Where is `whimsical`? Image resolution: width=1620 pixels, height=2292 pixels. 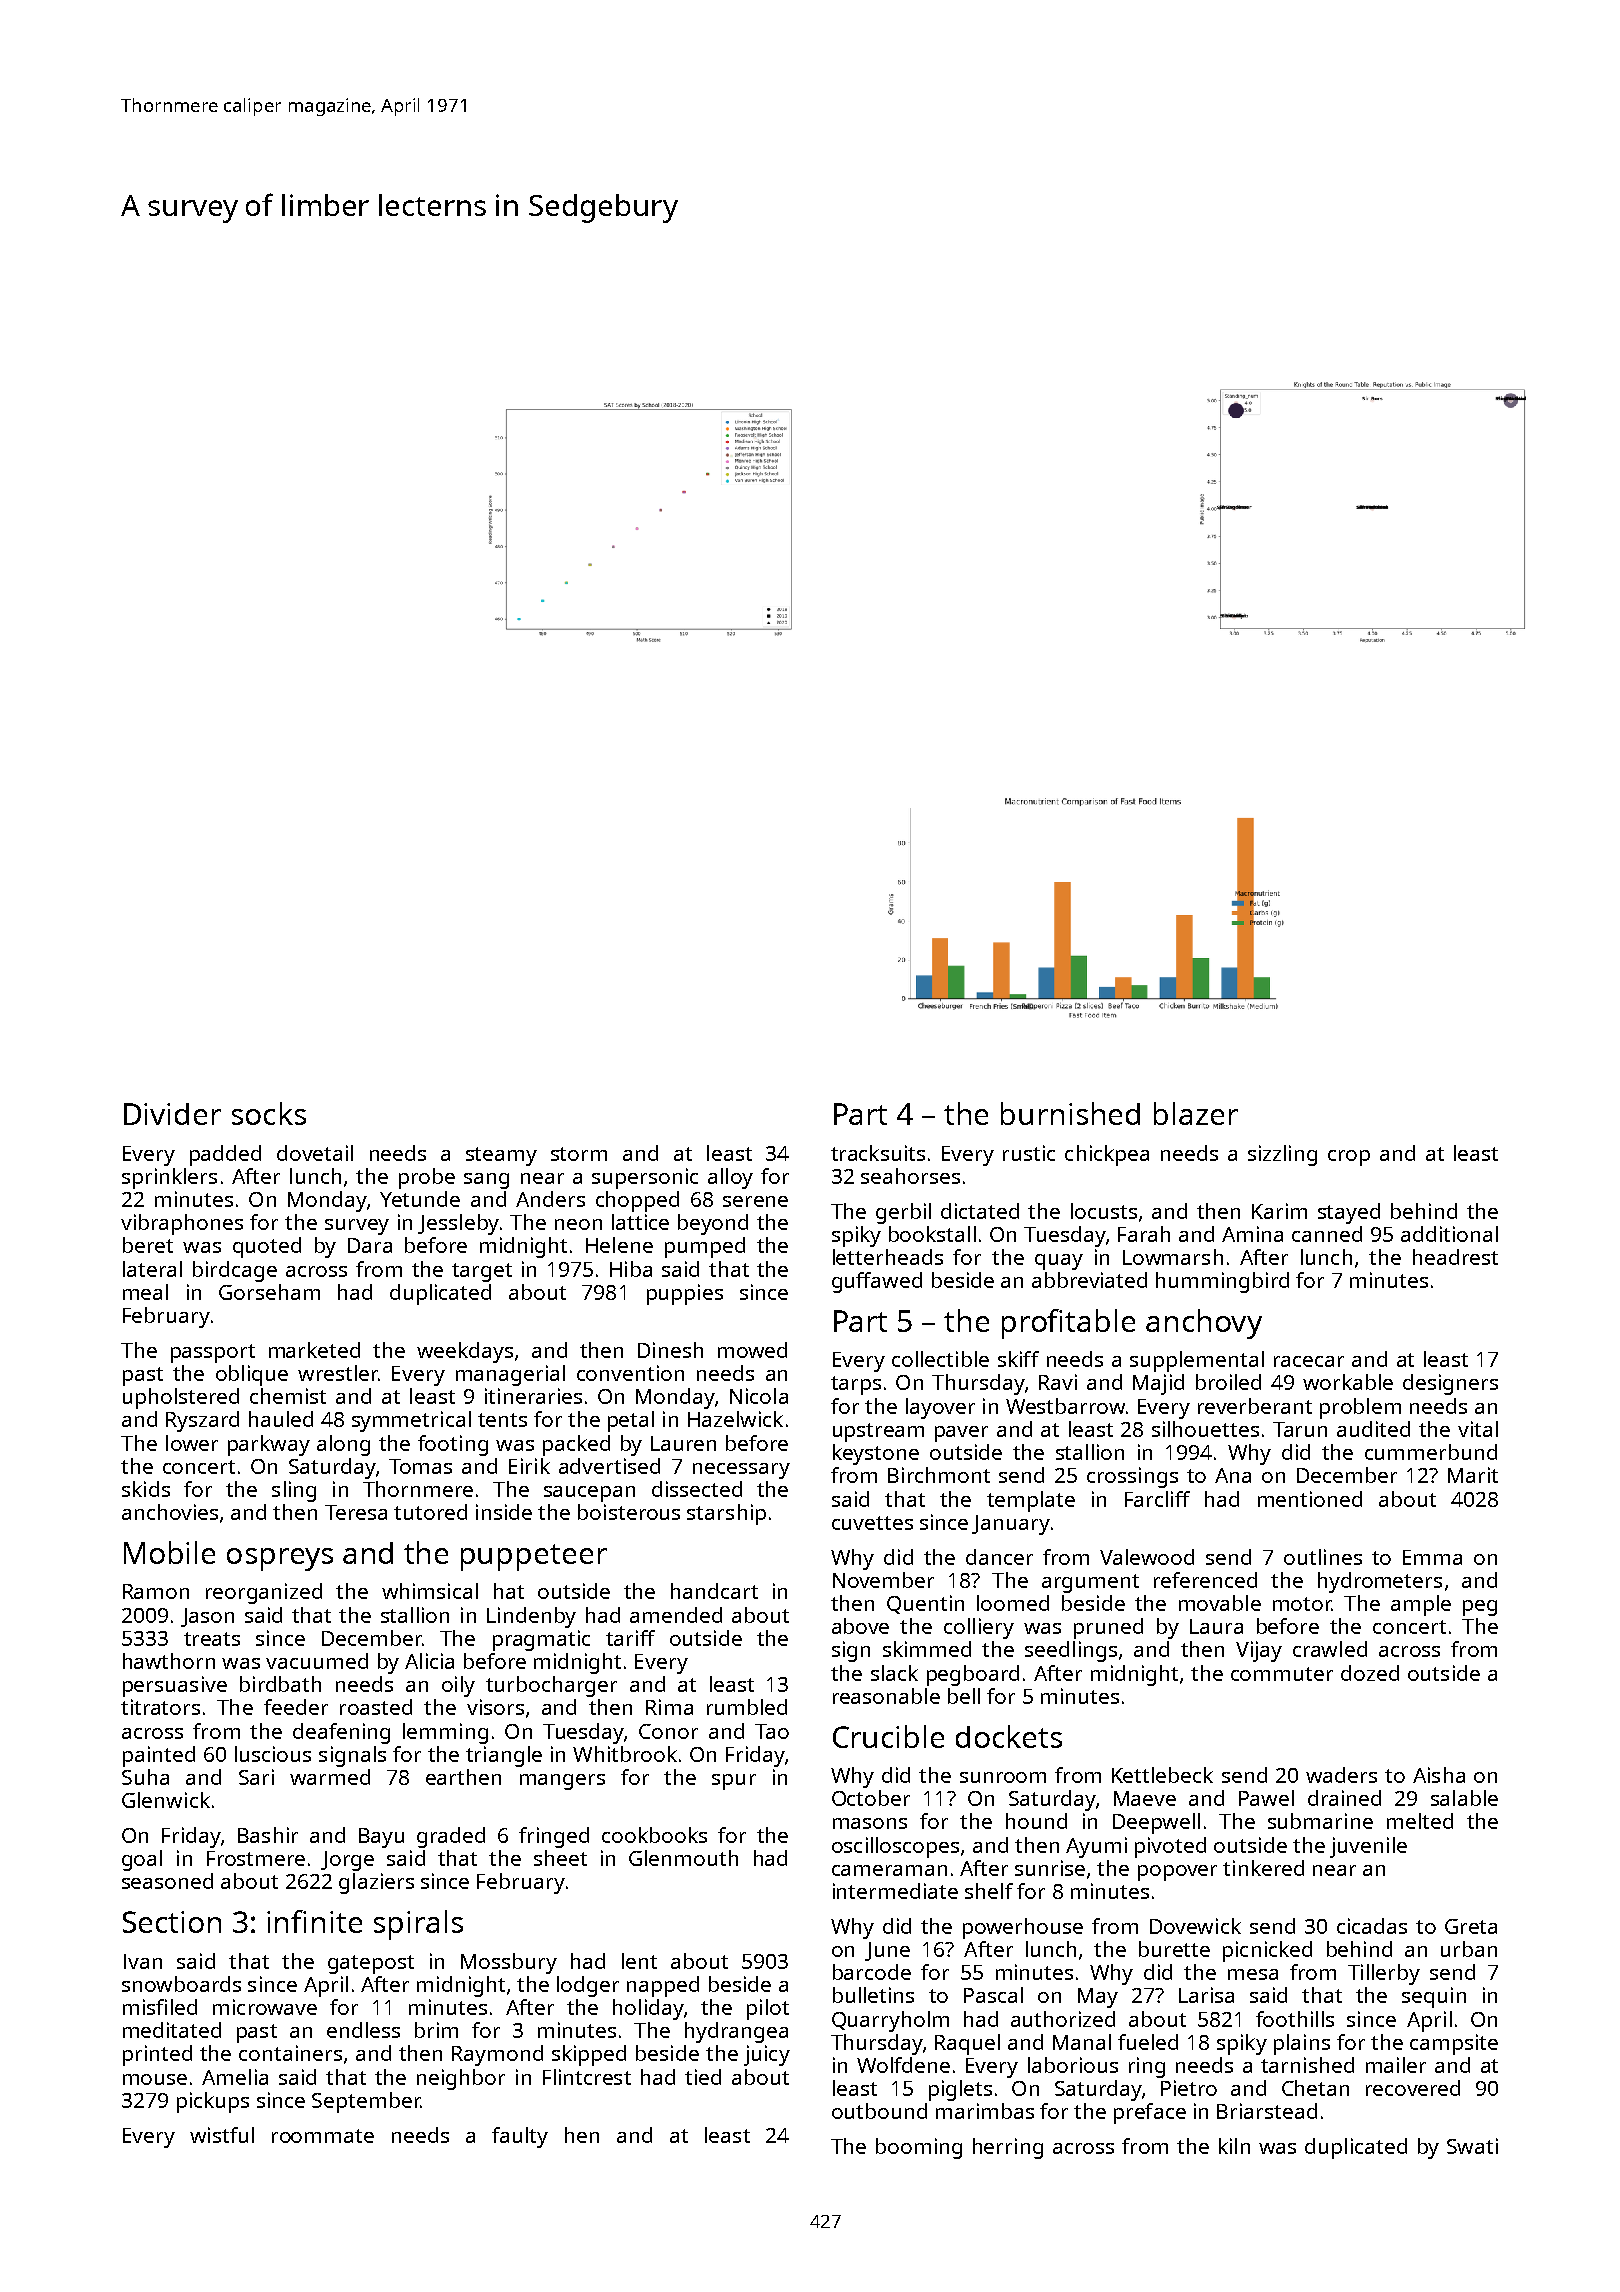 whimsical is located at coordinates (430, 1591).
